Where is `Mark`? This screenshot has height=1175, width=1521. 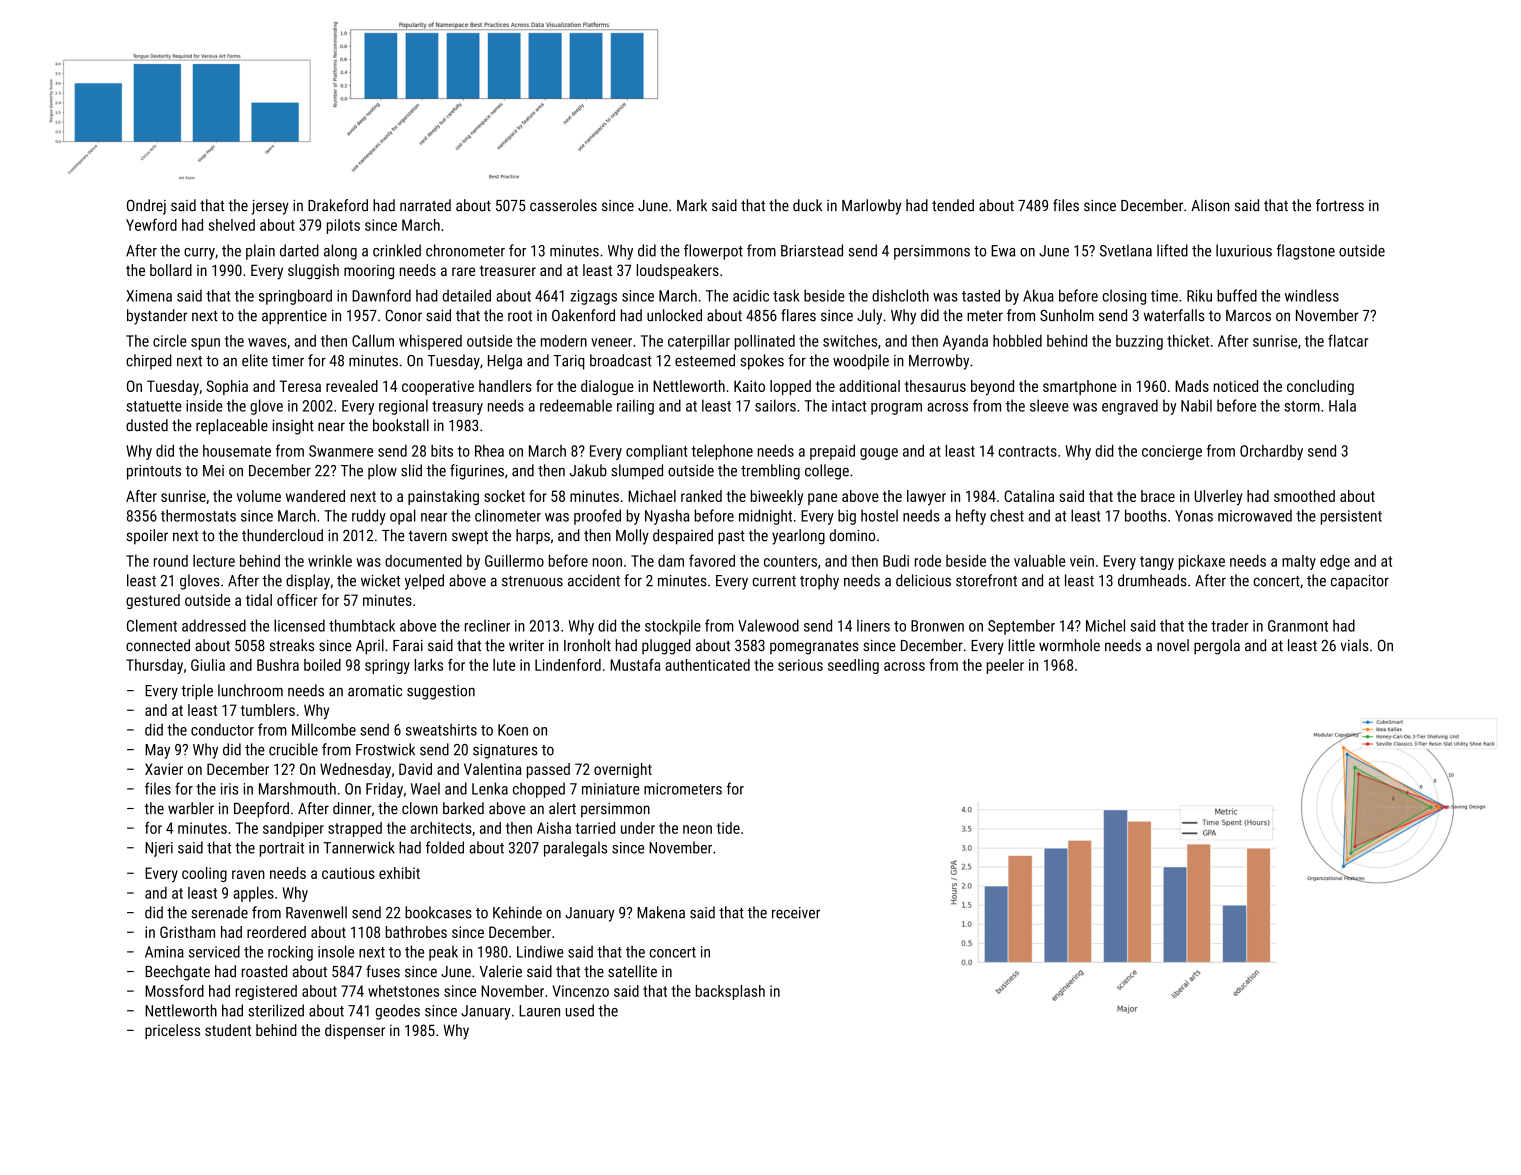
Mark is located at coordinates (692, 205).
